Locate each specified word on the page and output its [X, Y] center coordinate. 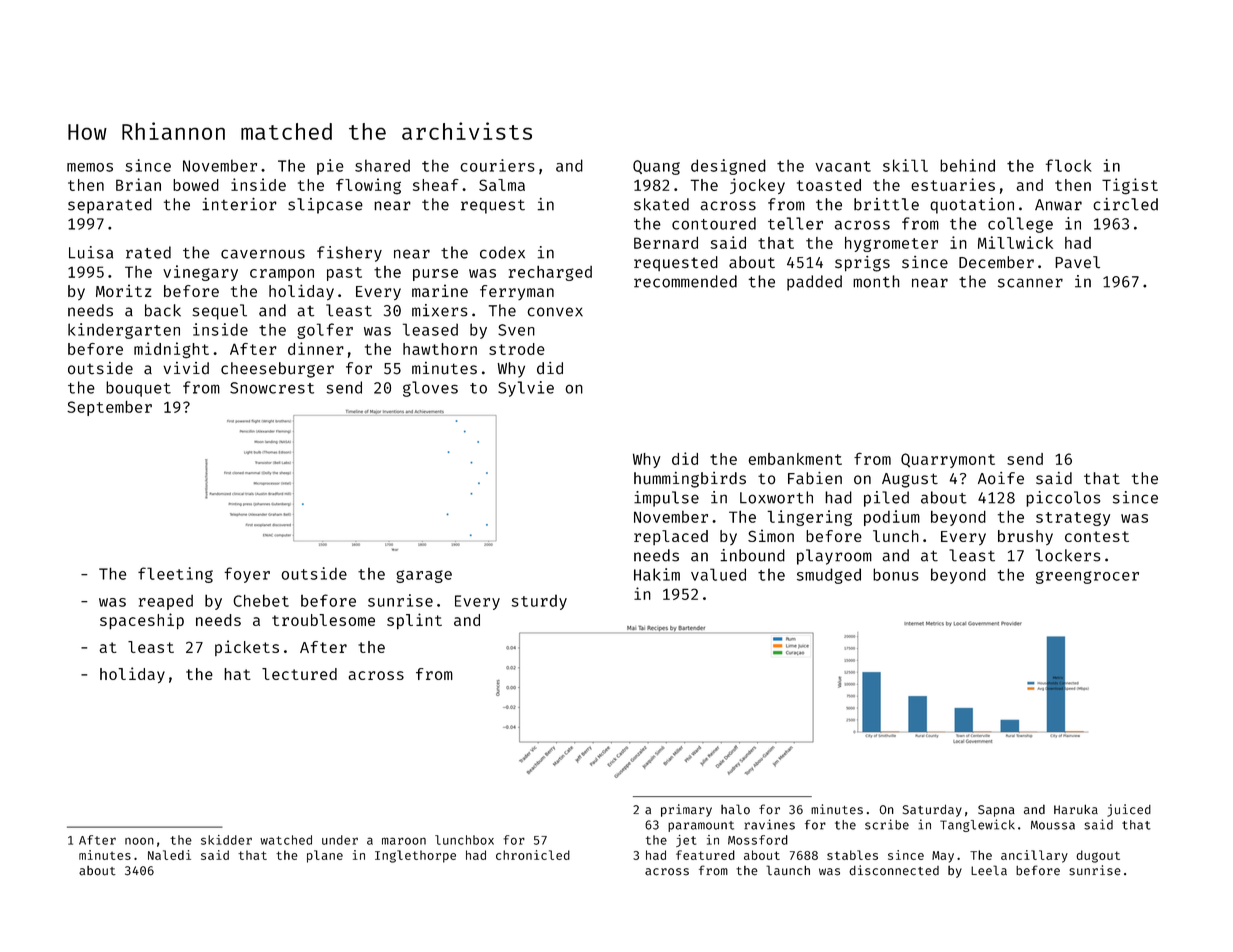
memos [90, 167]
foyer [247, 575]
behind [967, 165]
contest [1097, 536]
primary [686, 810]
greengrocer [1087, 577]
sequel [219, 312]
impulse [666, 499]
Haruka [1076, 809]
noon [139, 841]
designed [728, 167]
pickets [247, 648]
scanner [1030, 283]
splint [414, 621]
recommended [685, 281]
